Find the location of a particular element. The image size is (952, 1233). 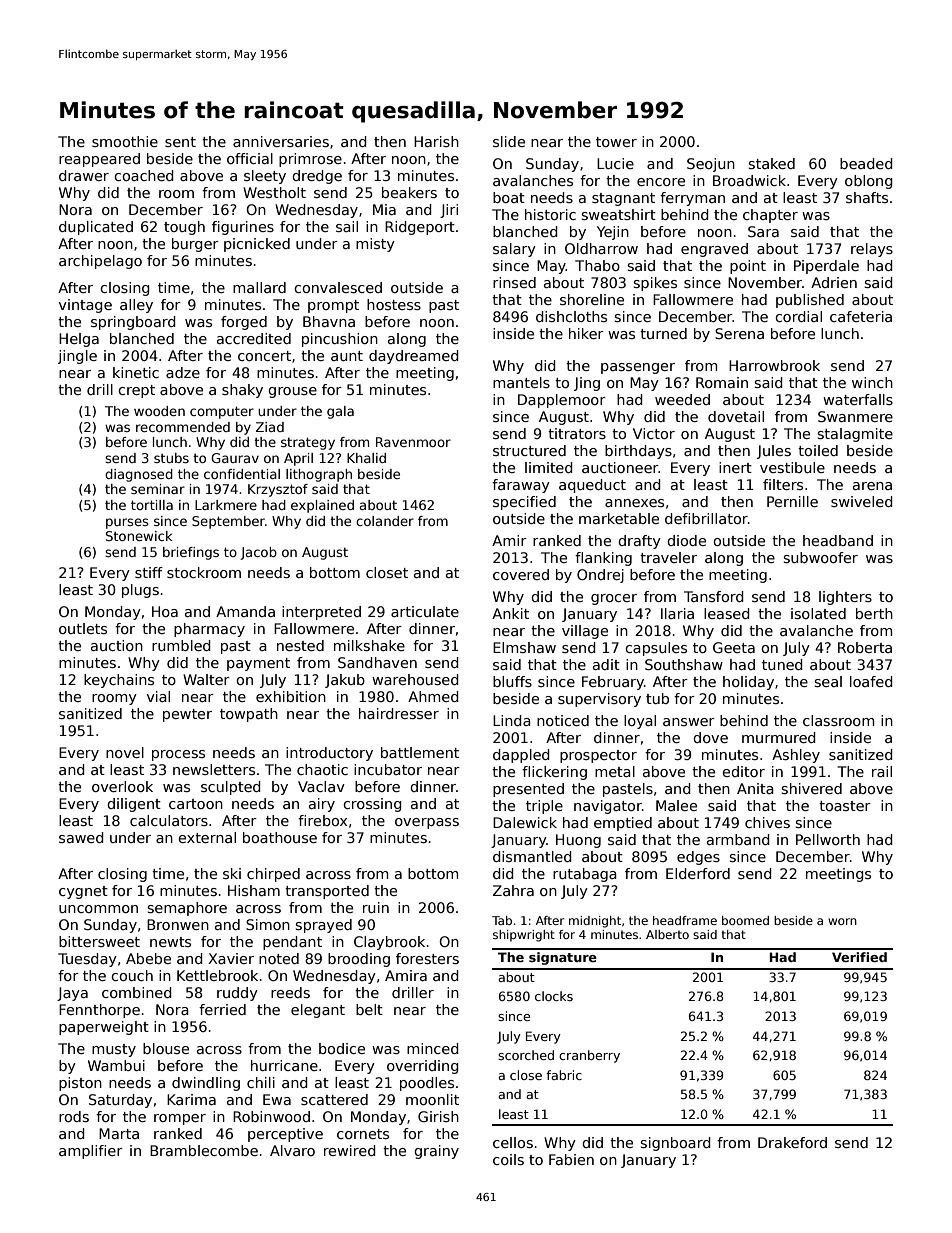

emptied is located at coordinates (623, 824).
